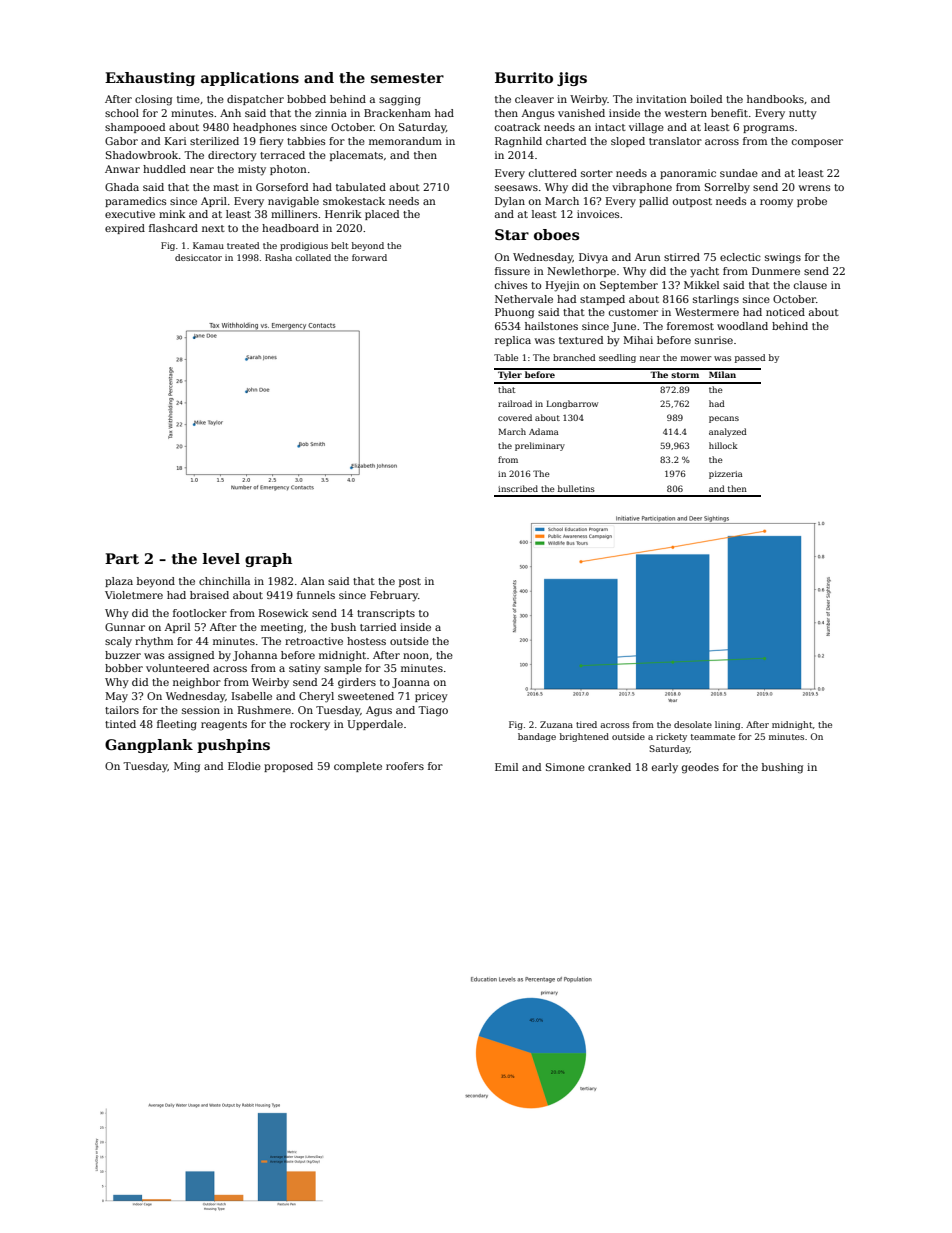  Describe the element at coordinates (563, 286) in the screenshot. I see `Hyejin` at that location.
